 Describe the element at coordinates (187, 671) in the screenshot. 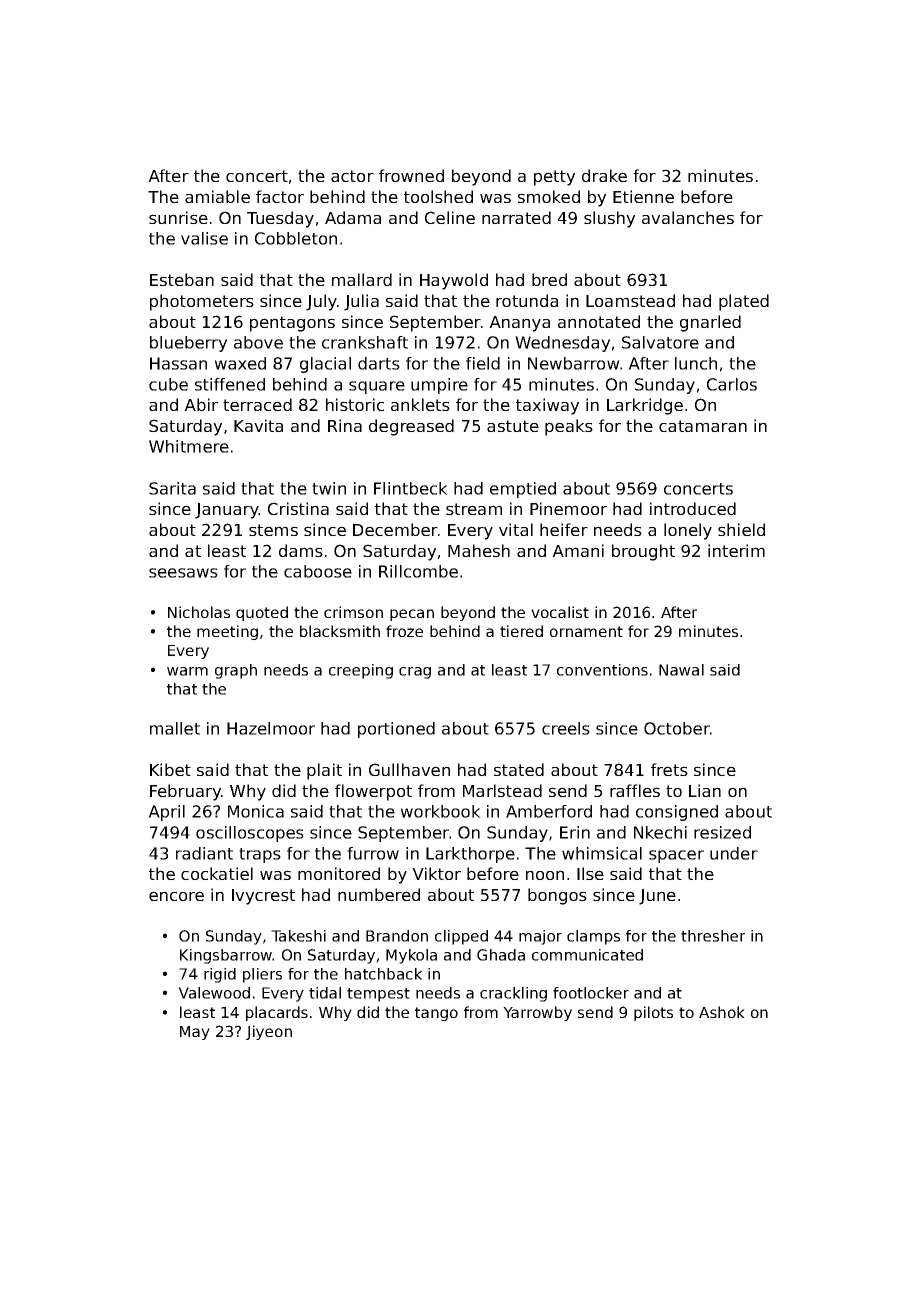

I see `warm` at that location.
